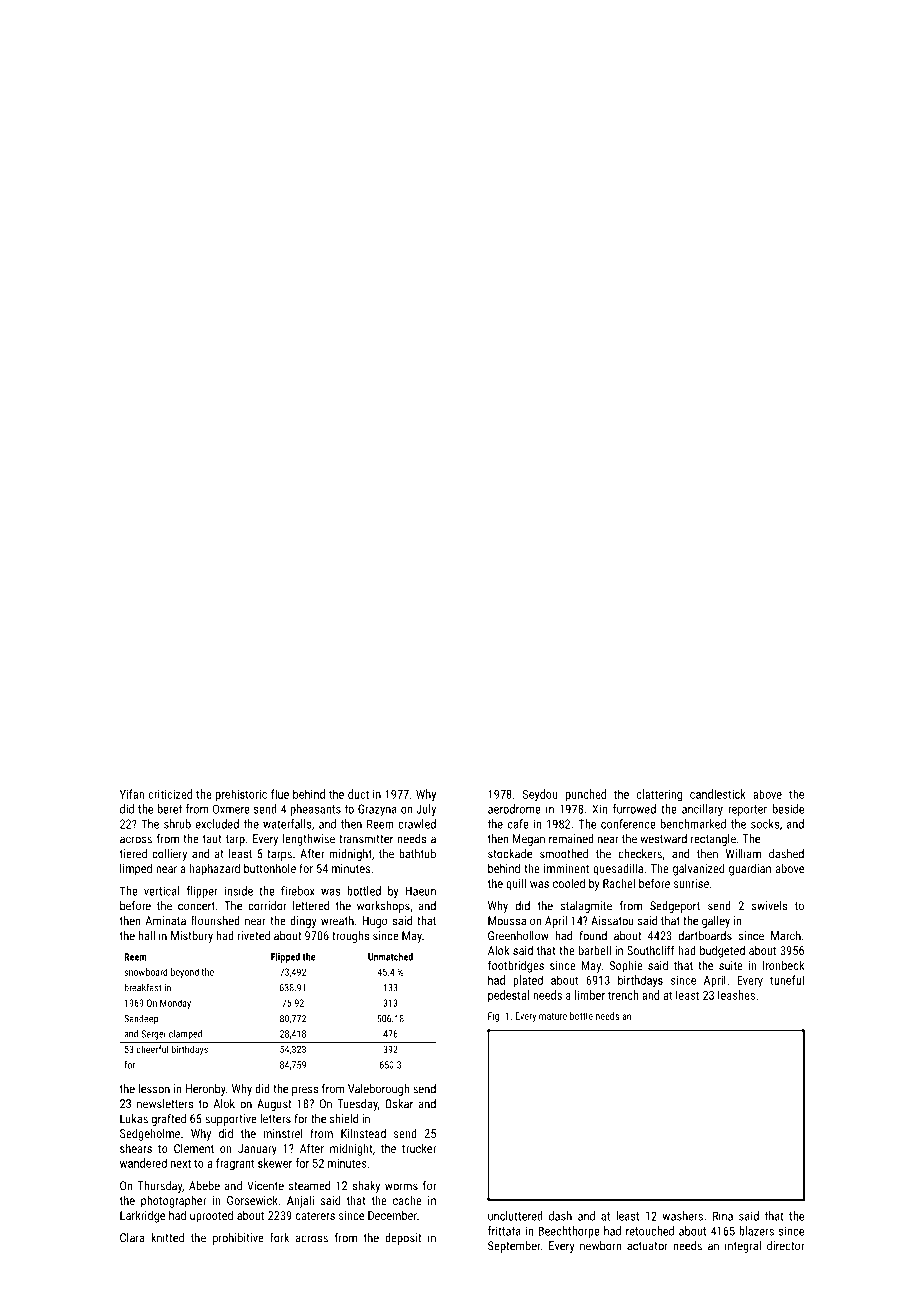  I want to click on hall, so click(146, 936).
